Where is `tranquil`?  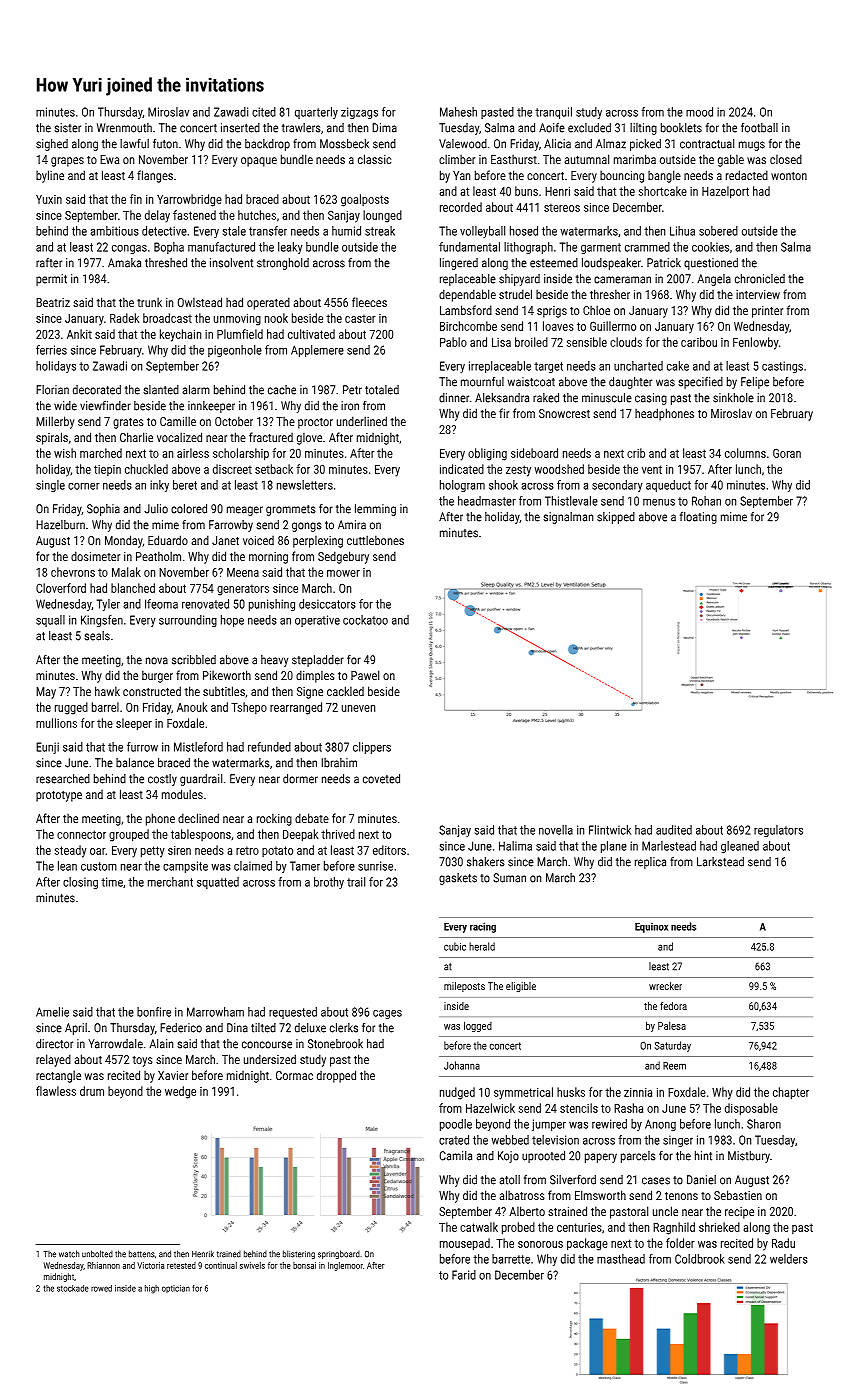
tranquil is located at coordinates (553, 113).
